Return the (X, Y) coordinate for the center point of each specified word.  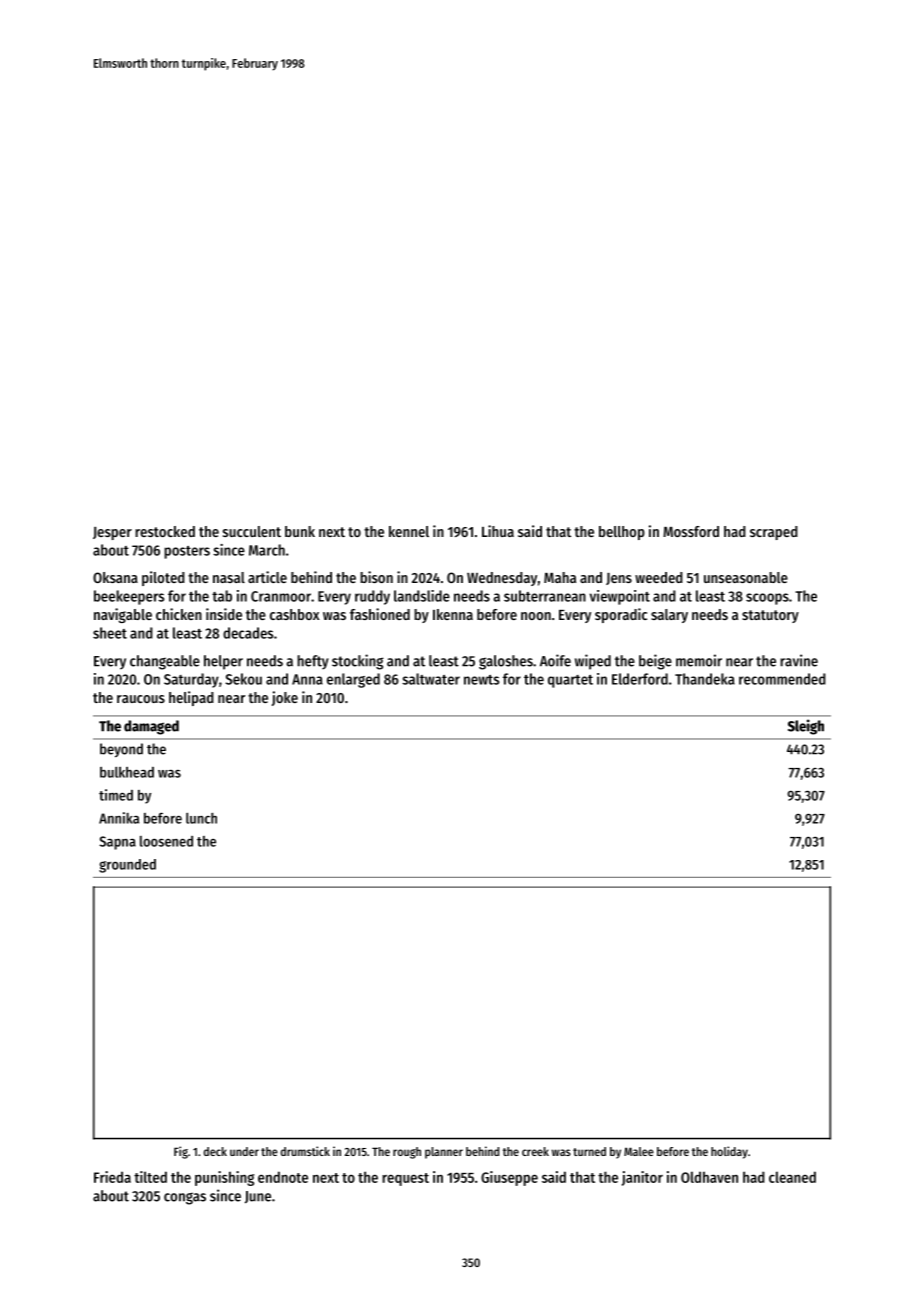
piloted (163, 578)
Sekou (243, 679)
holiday (729, 1152)
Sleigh (806, 727)
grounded (127, 866)
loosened (166, 841)
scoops (767, 599)
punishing (224, 1178)
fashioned (380, 614)
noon (536, 616)
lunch (201, 818)
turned (589, 1151)
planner (444, 1153)
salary (669, 616)
